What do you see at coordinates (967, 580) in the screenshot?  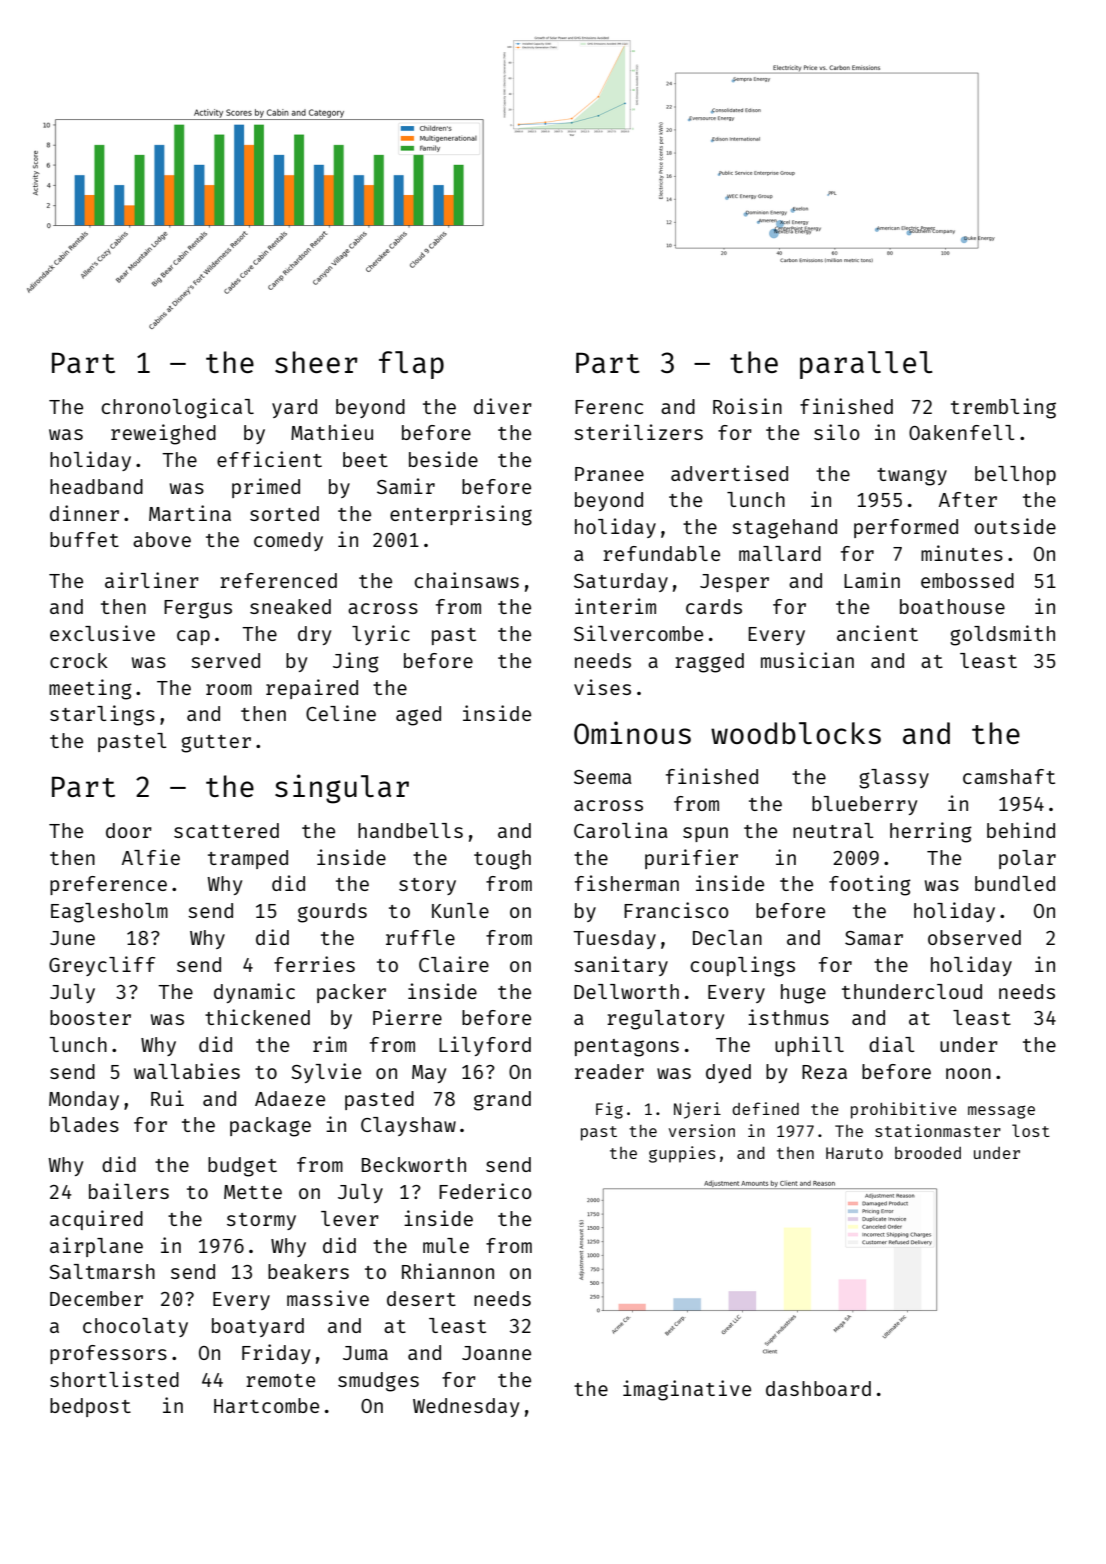 I see `embossed` at bounding box center [967, 580].
